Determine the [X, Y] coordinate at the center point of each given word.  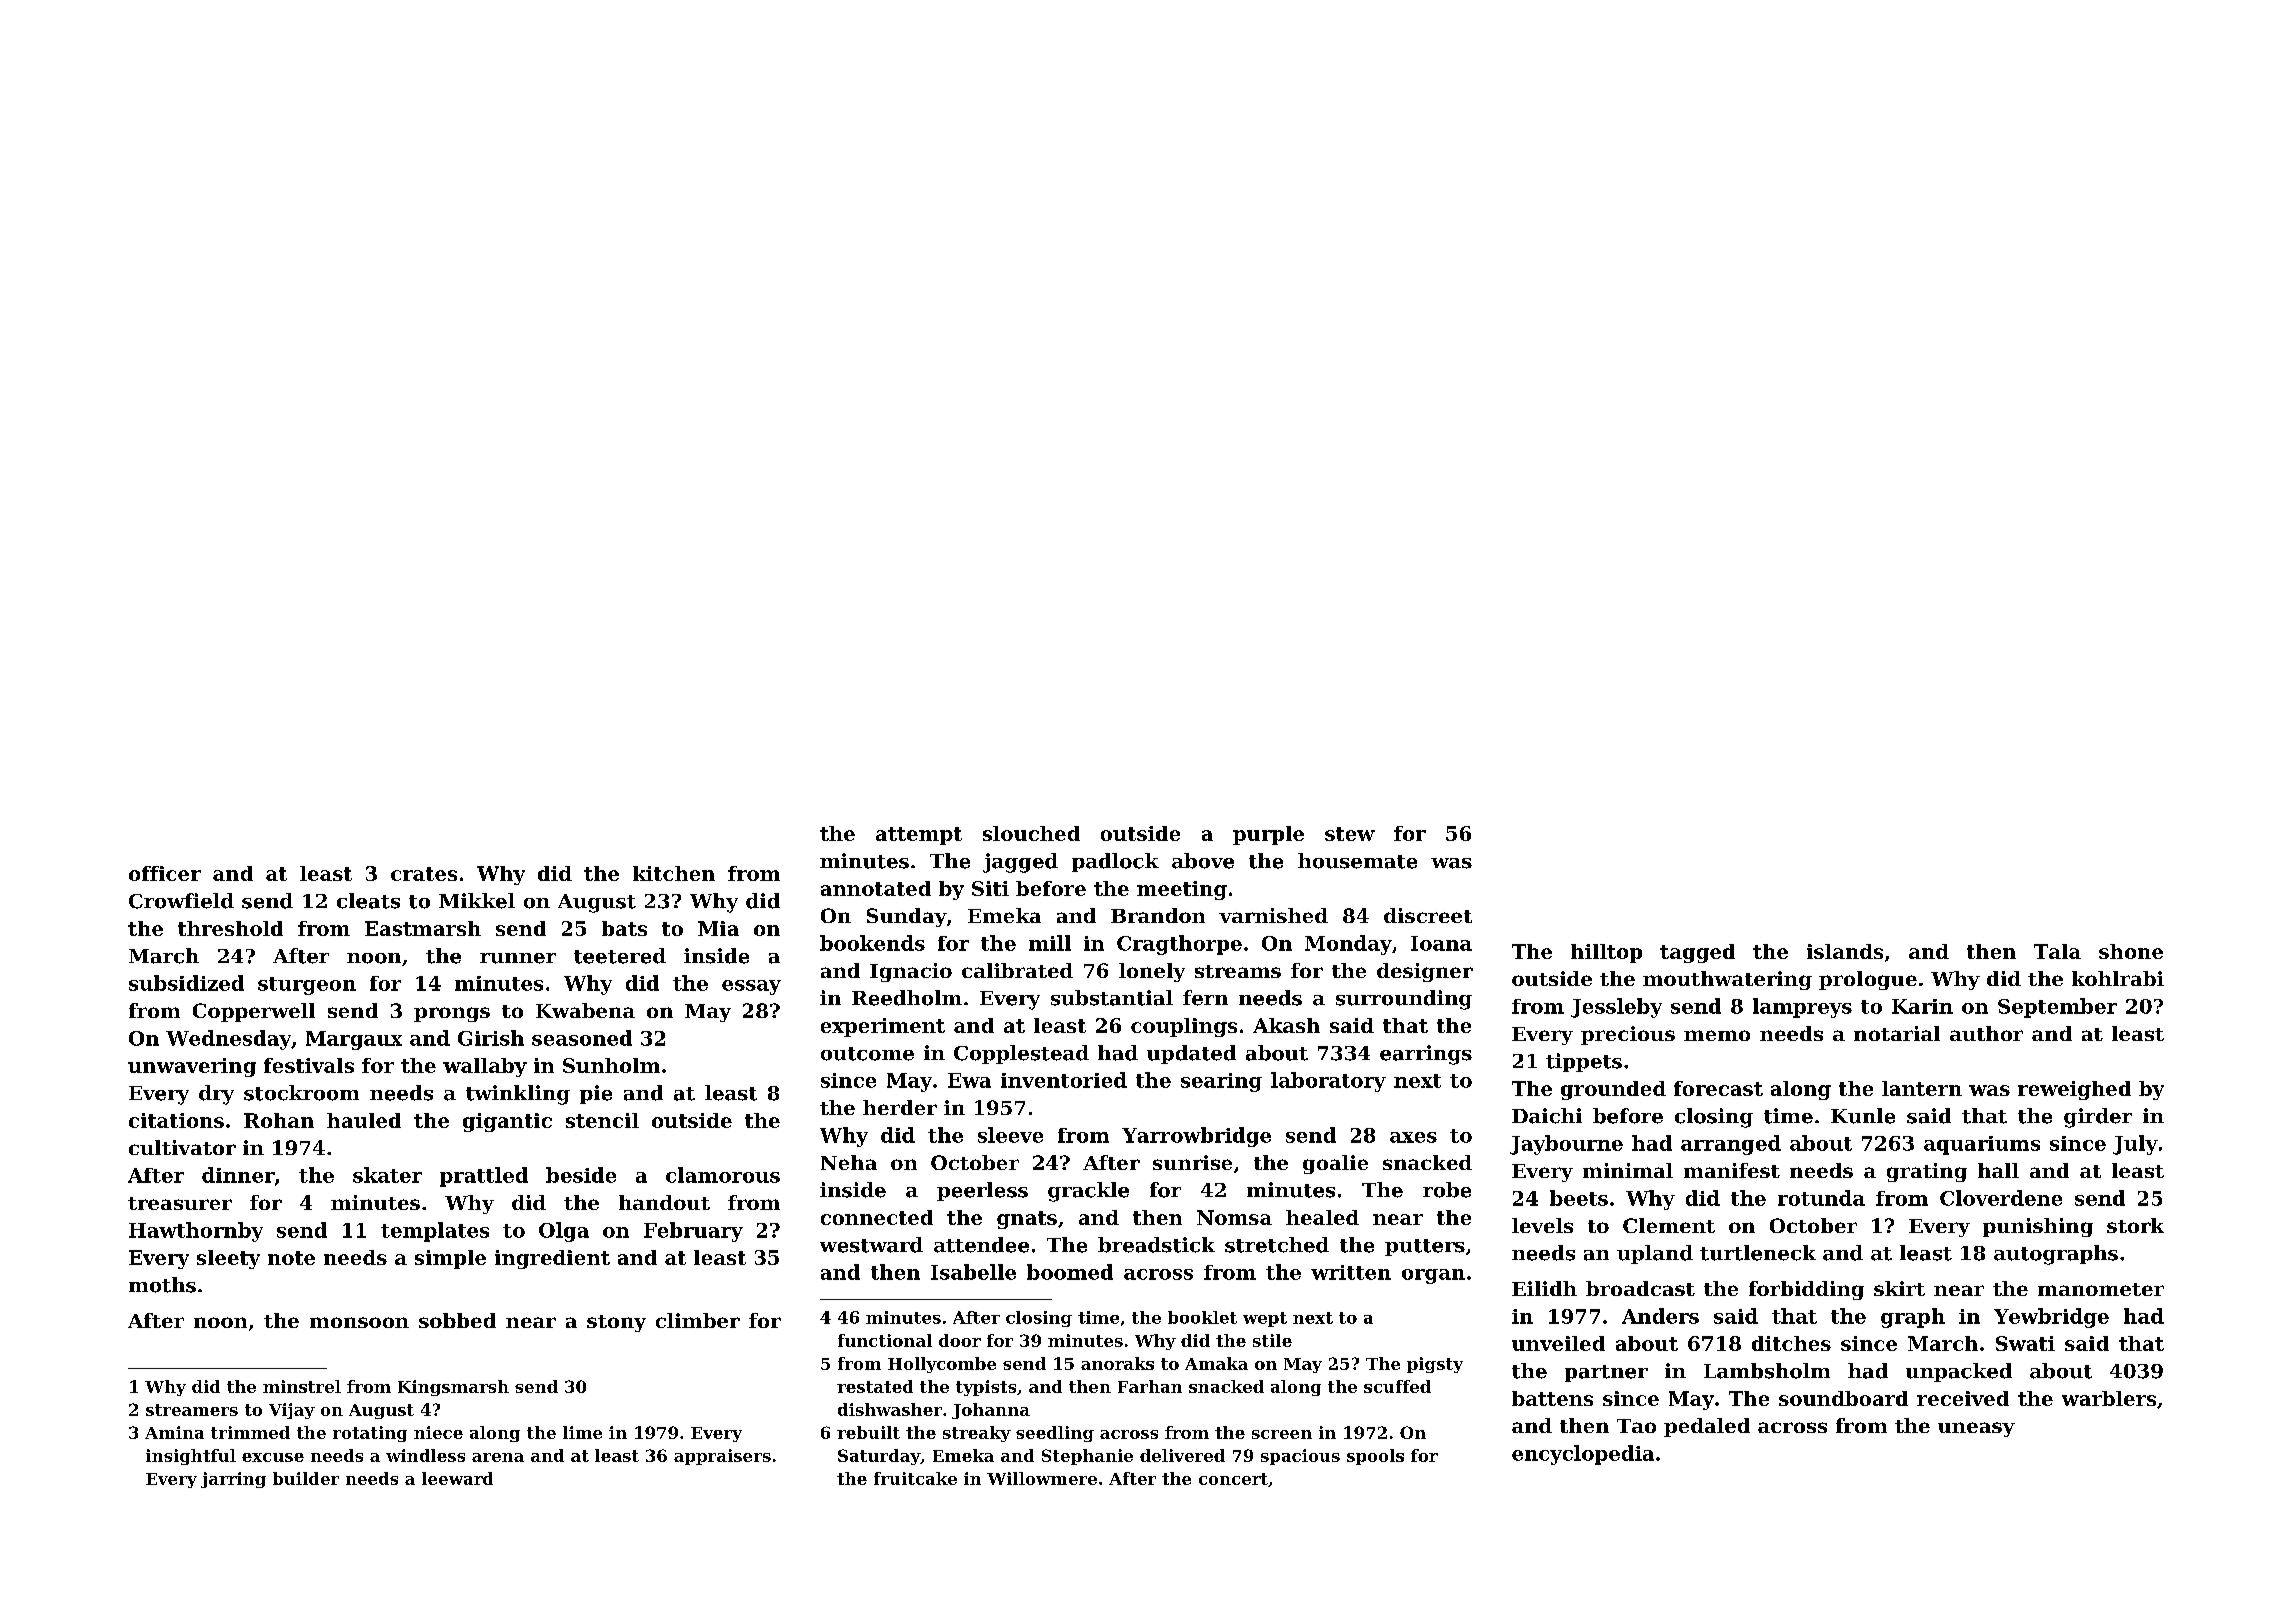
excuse [273, 1457]
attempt [919, 836]
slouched [1031, 833]
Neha [849, 1162]
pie [596, 1094]
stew [1350, 834]
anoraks [1117, 1363]
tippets [1584, 1062]
